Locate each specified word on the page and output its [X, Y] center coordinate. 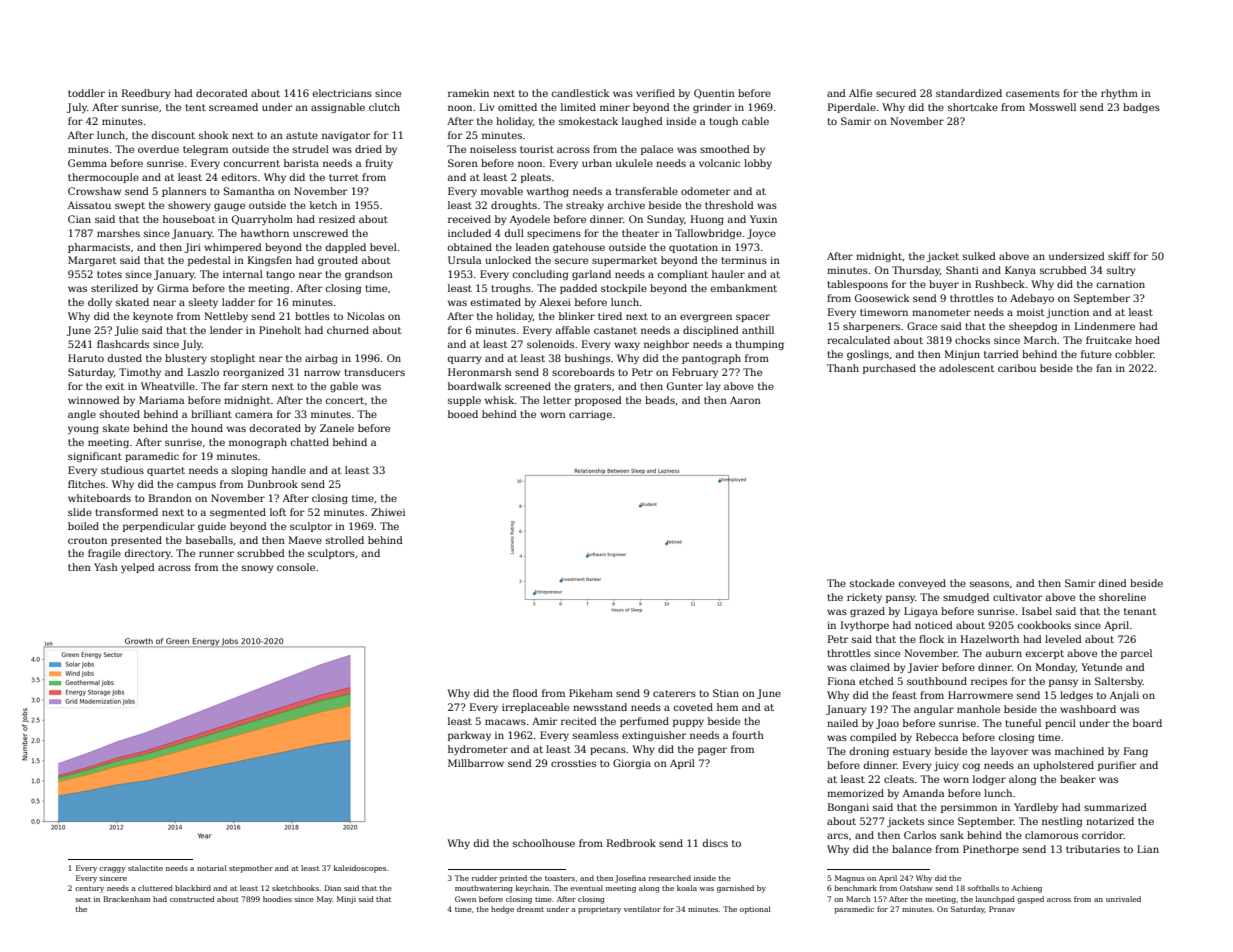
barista [301, 163]
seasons [989, 584]
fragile [104, 554]
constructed [192, 899]
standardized [969, 93]
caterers [674, 693]
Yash [106, 567]
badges [1141, 108]
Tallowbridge [708, 234]
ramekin [468, 93]
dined [1112, 583]
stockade [872, 583]
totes [109, 274]
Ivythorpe [865, 626]
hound [207, 428]
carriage [590, 415]
